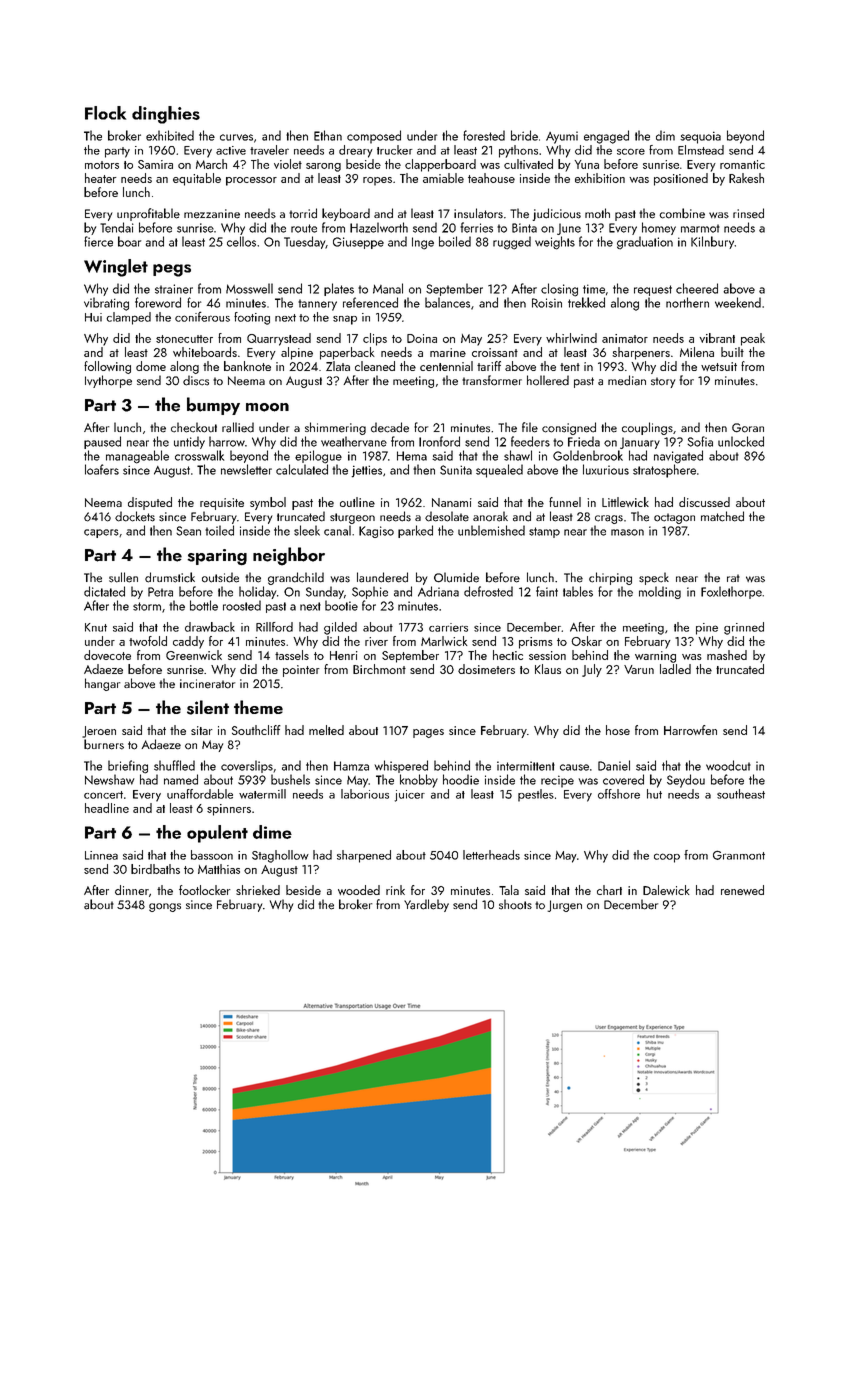 This image has height=1400, width=849. I want to click on discussed, so click(704, 502).
